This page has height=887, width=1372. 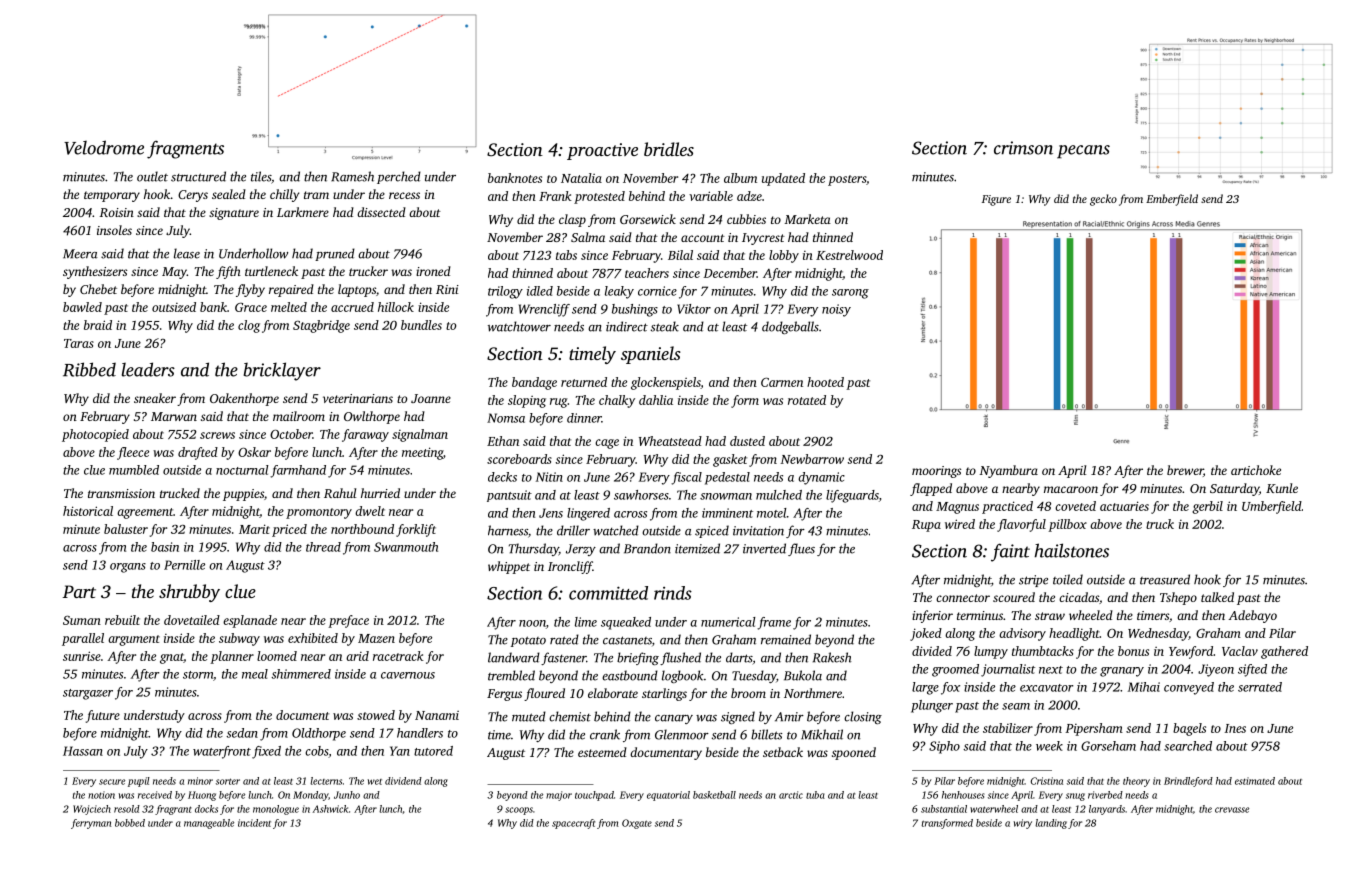 I want to click on floured, so click(x=544, y=694).
